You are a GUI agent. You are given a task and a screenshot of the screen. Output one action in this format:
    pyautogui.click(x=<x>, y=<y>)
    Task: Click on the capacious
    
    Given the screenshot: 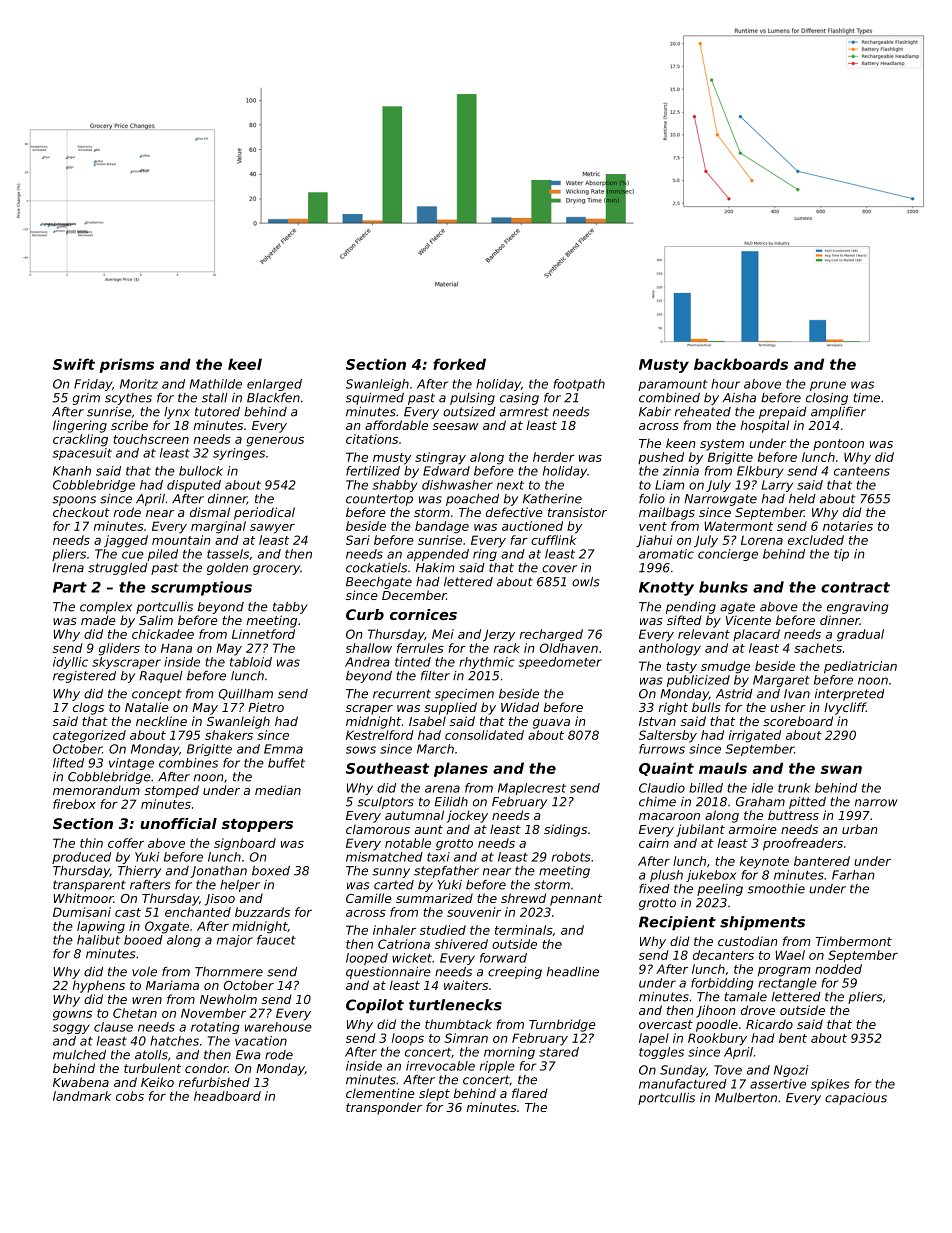 What is the action you would take?
    pyautogui.click(x=856, y=1099)
